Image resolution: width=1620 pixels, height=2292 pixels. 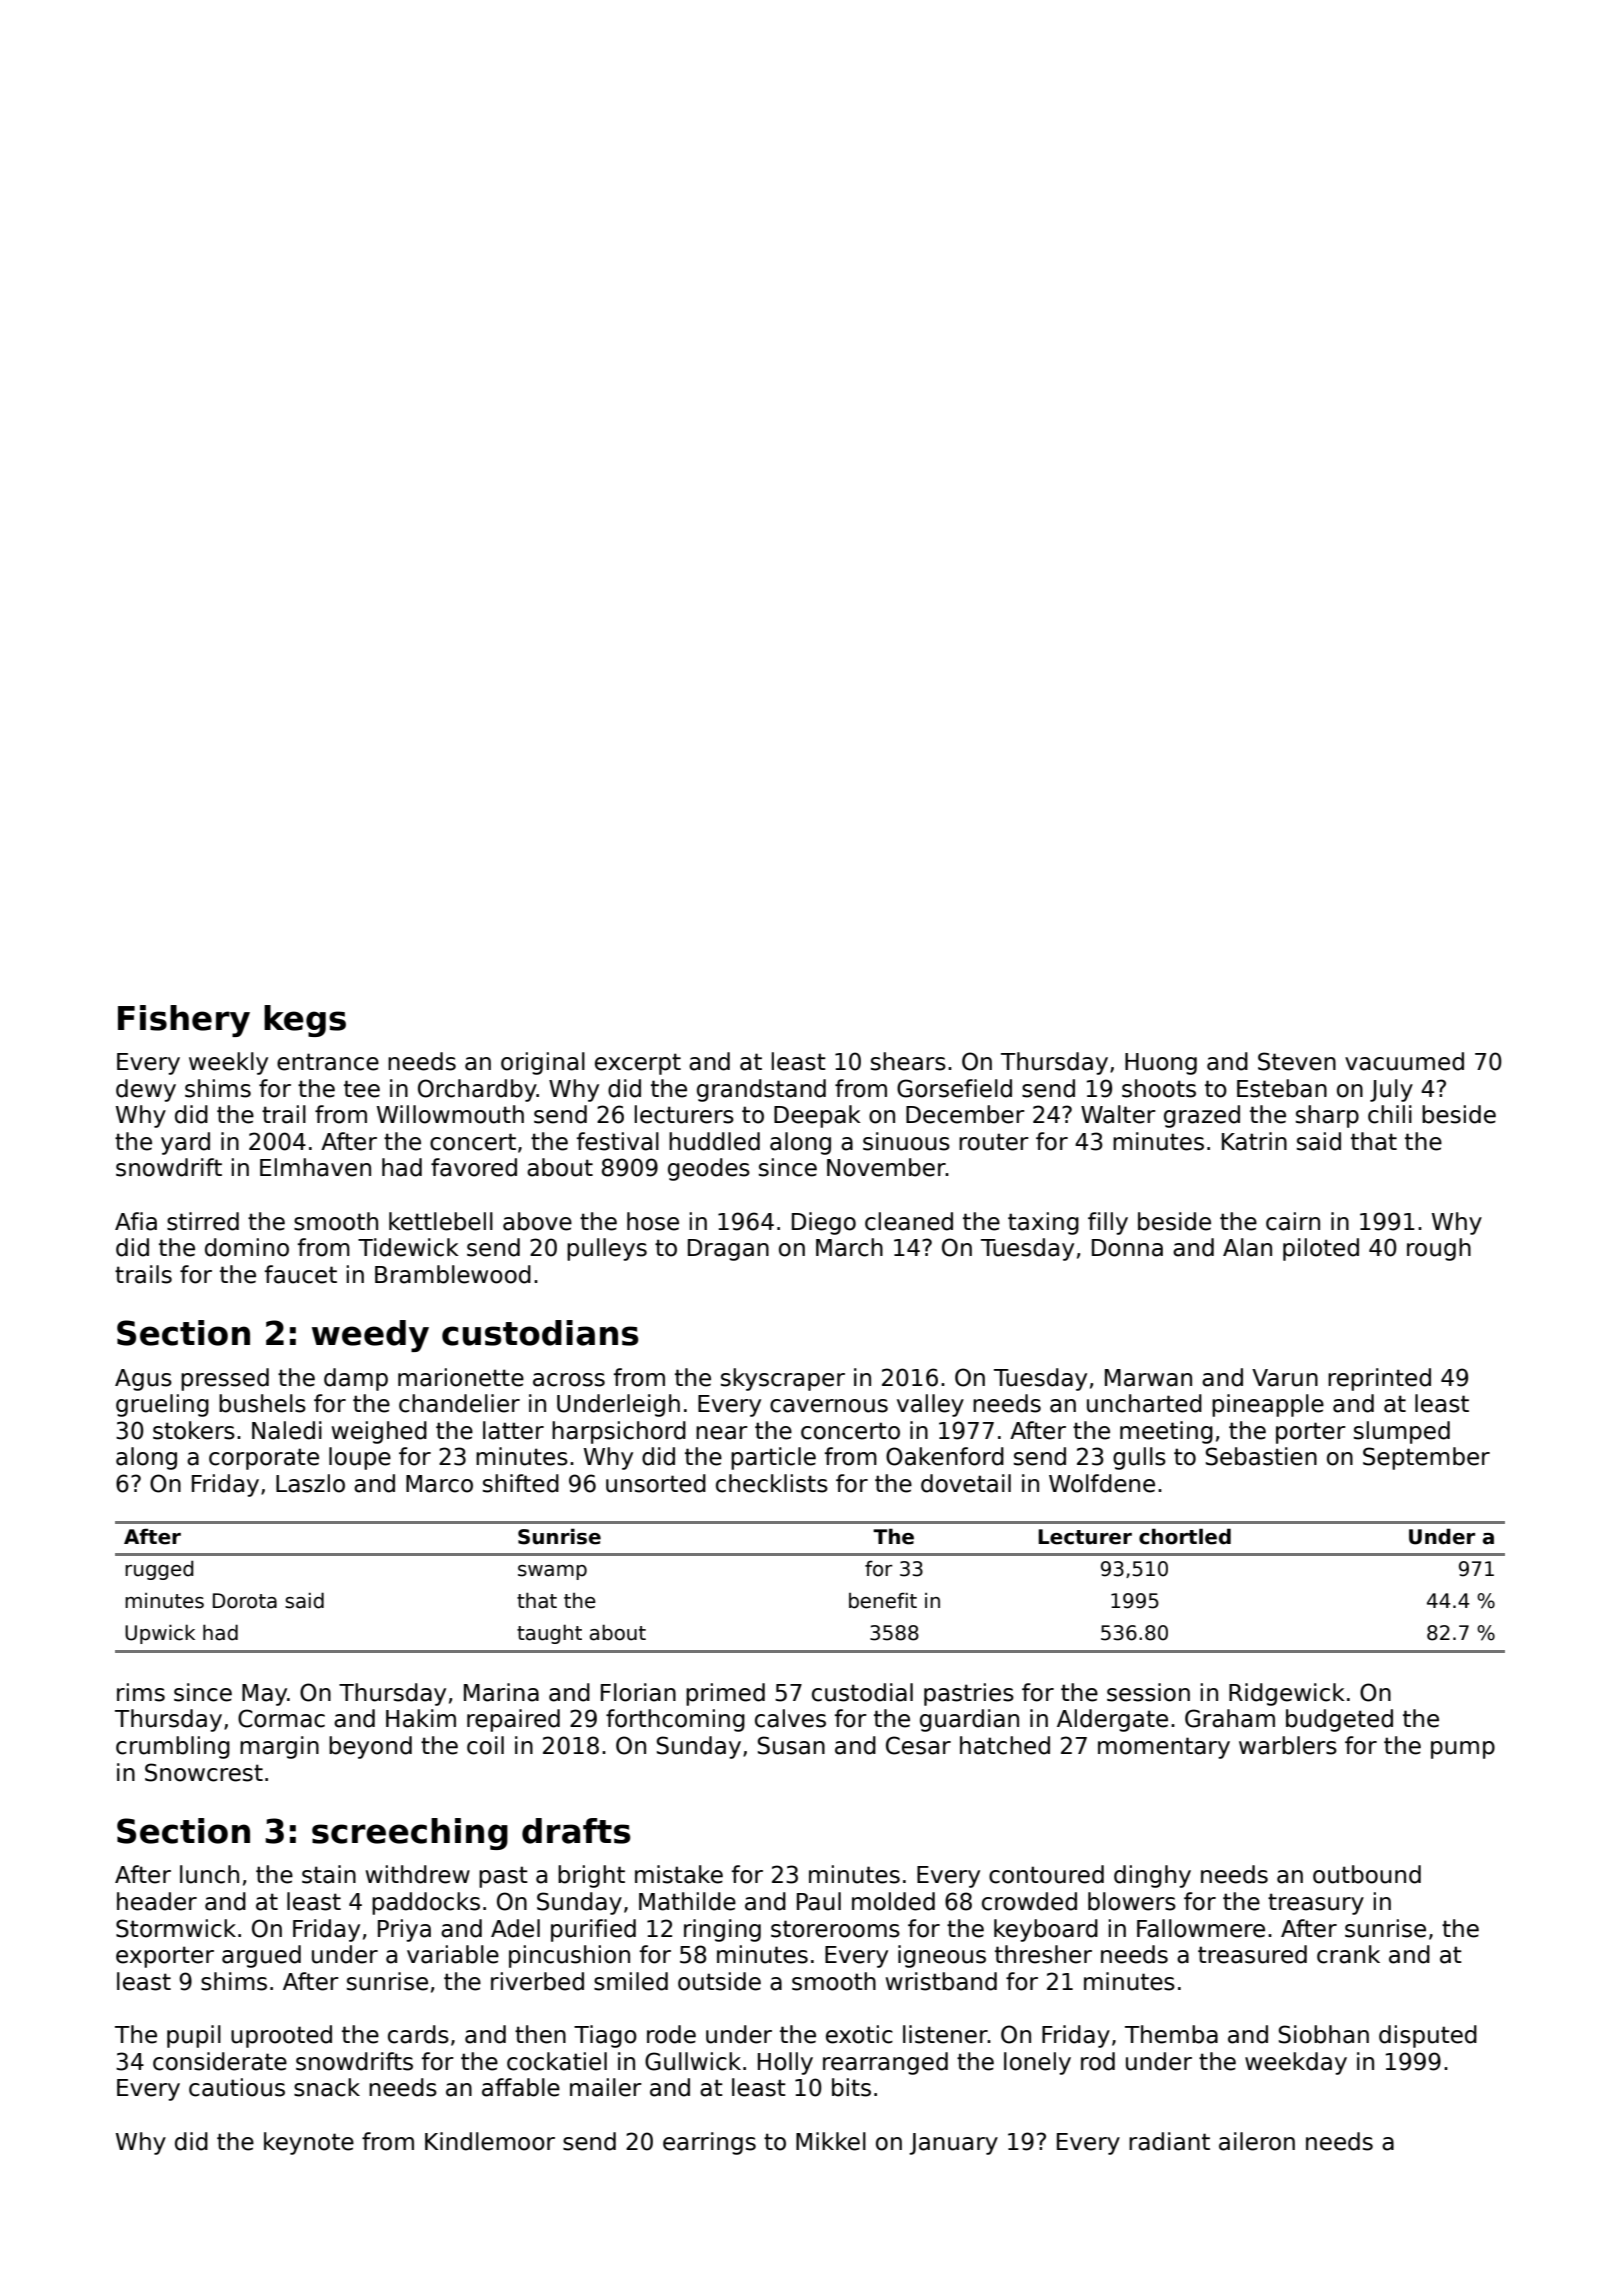 I want to click on hose, so click(x=653, y=1221).
